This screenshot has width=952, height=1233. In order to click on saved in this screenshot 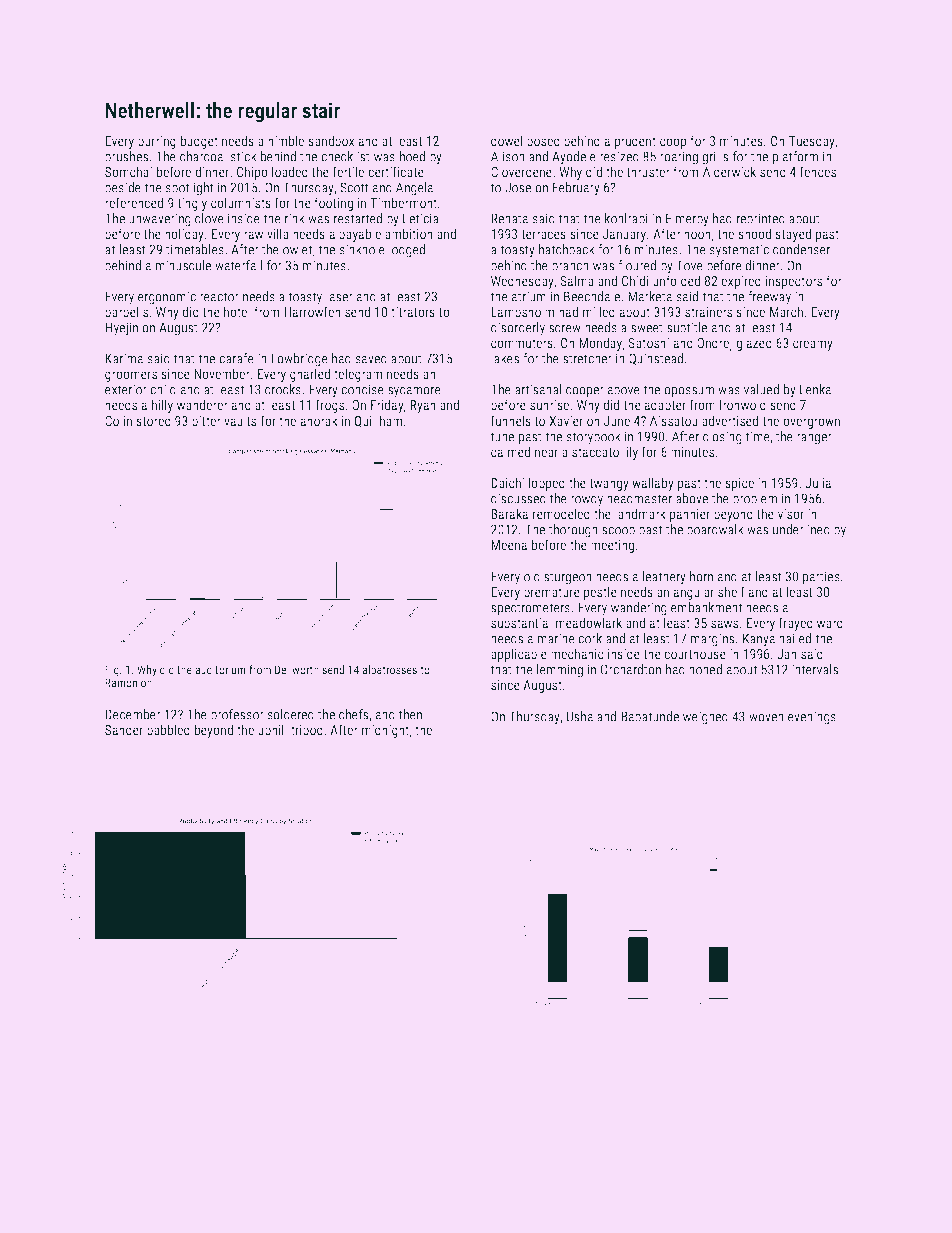, I will do `click(371, 358)`.
